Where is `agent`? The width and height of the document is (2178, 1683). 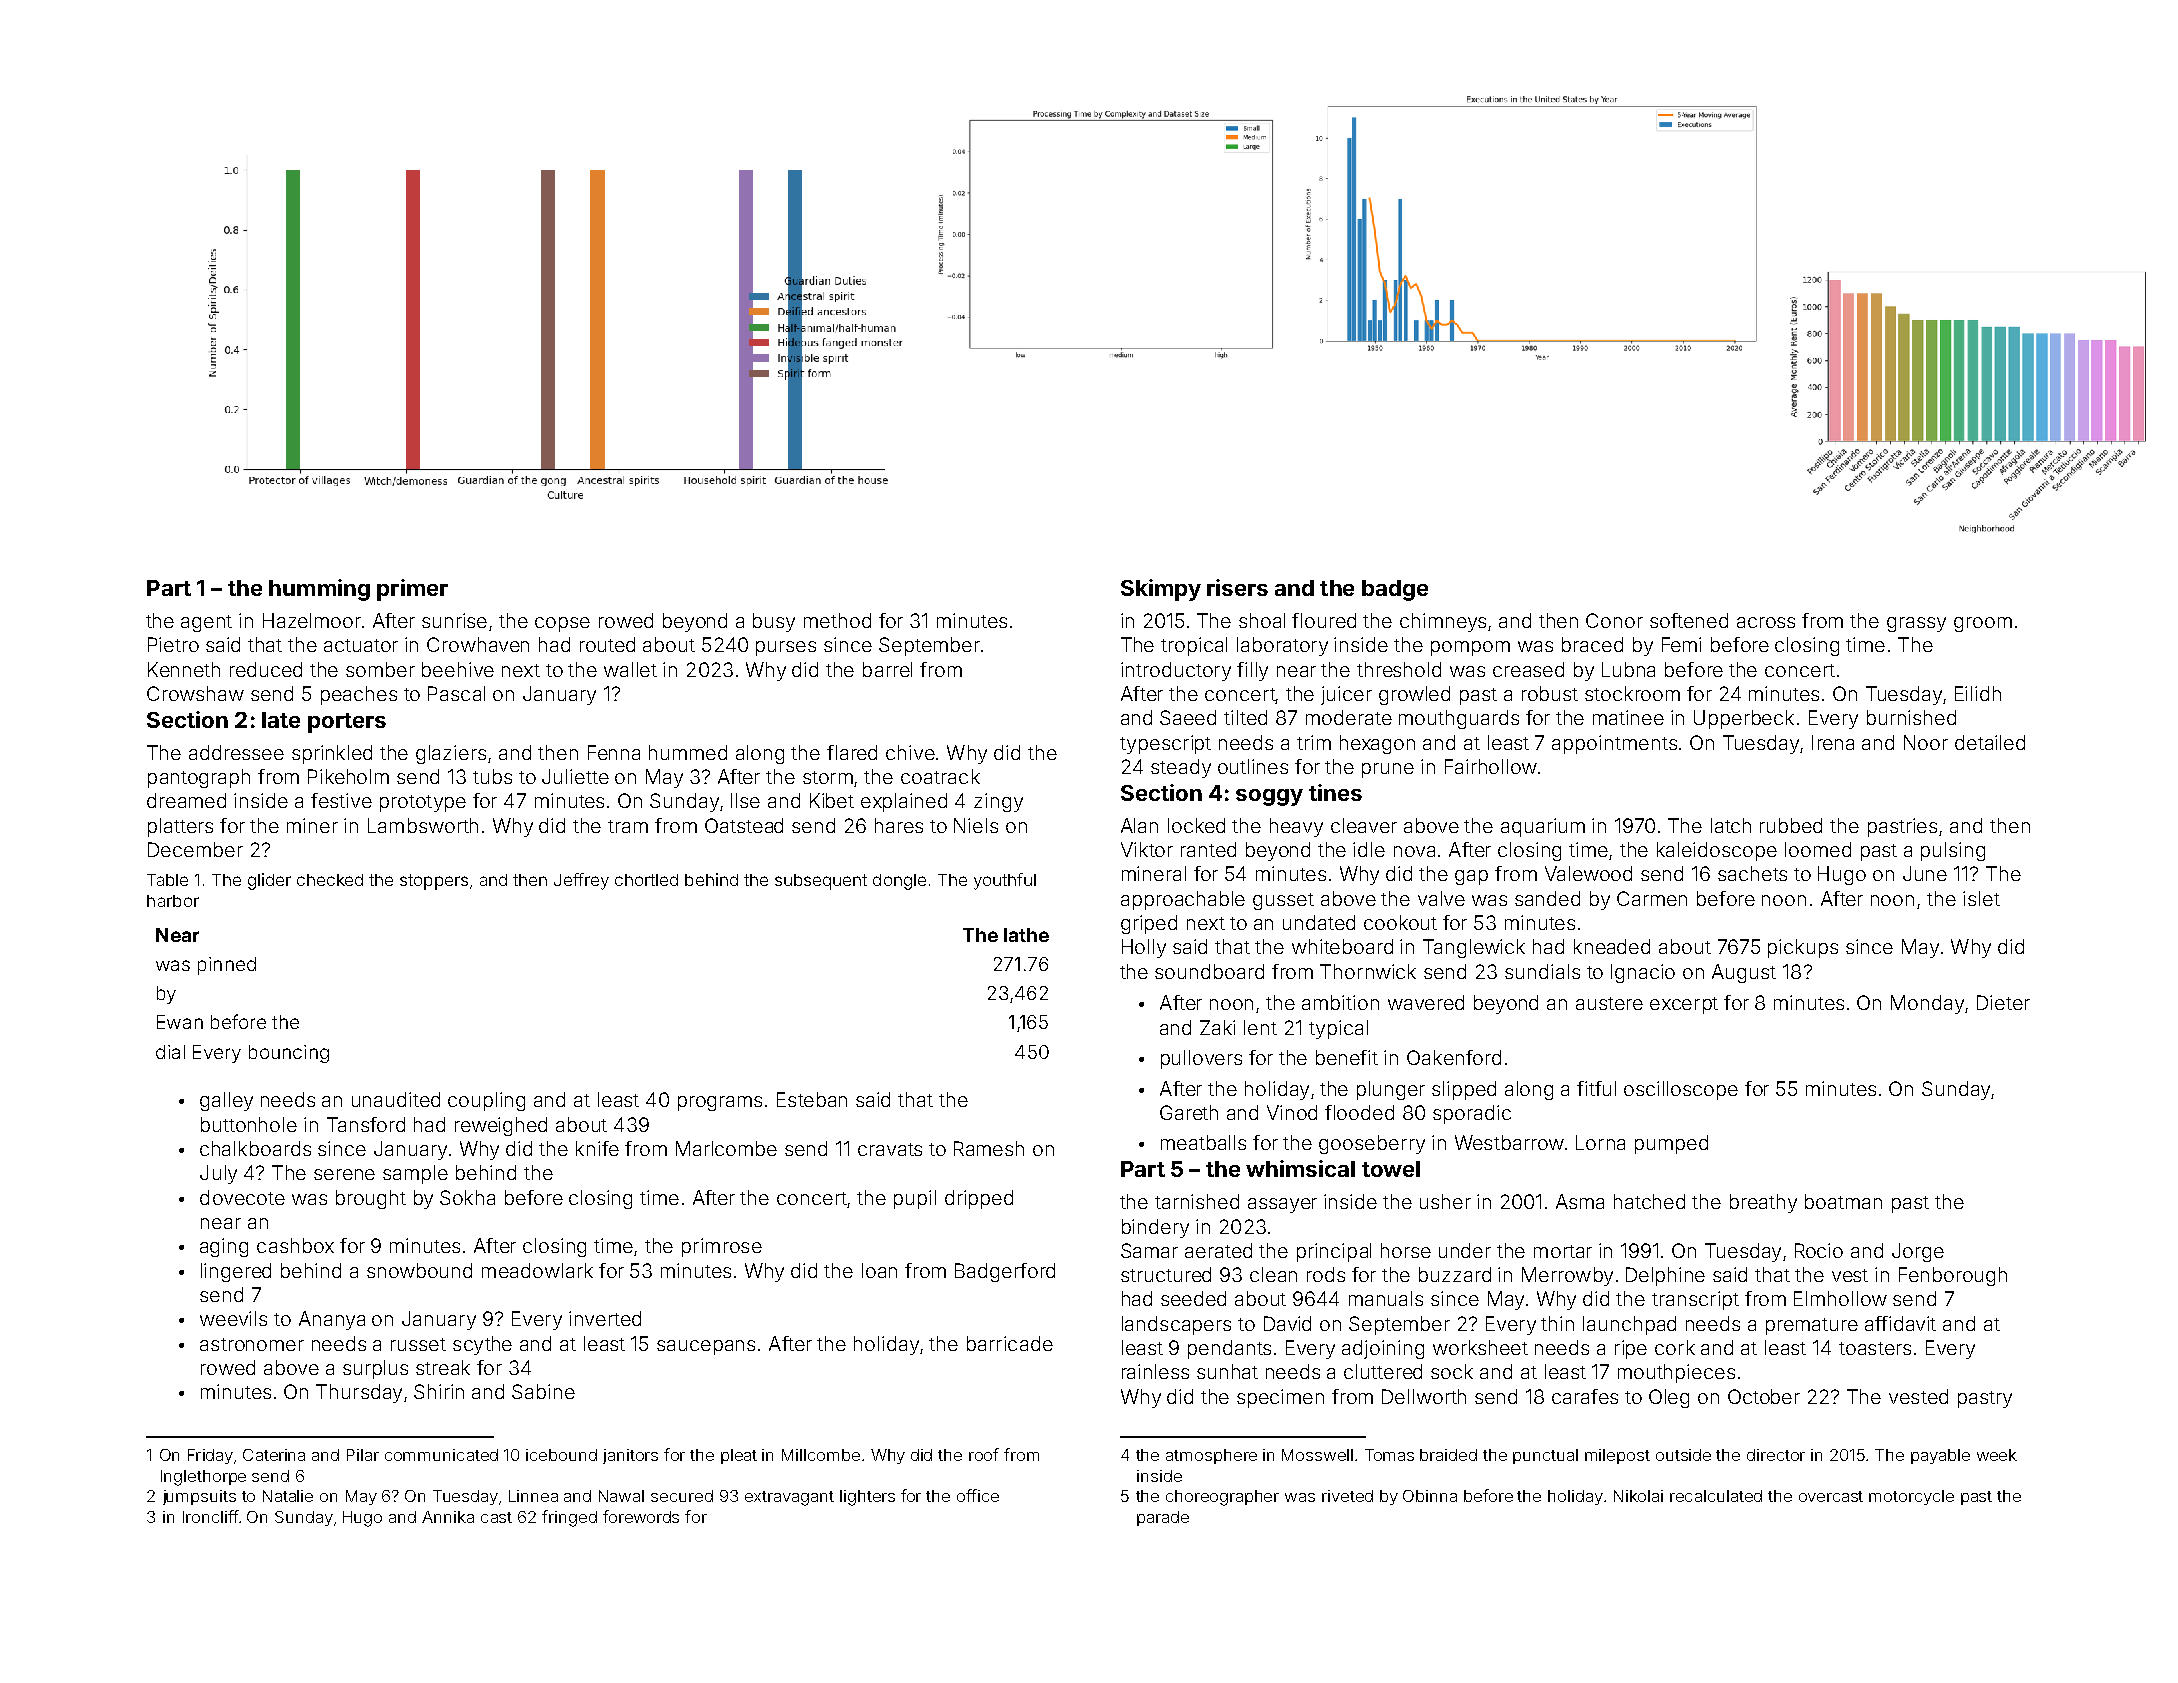 agent is located at coordinates (206, 623).
